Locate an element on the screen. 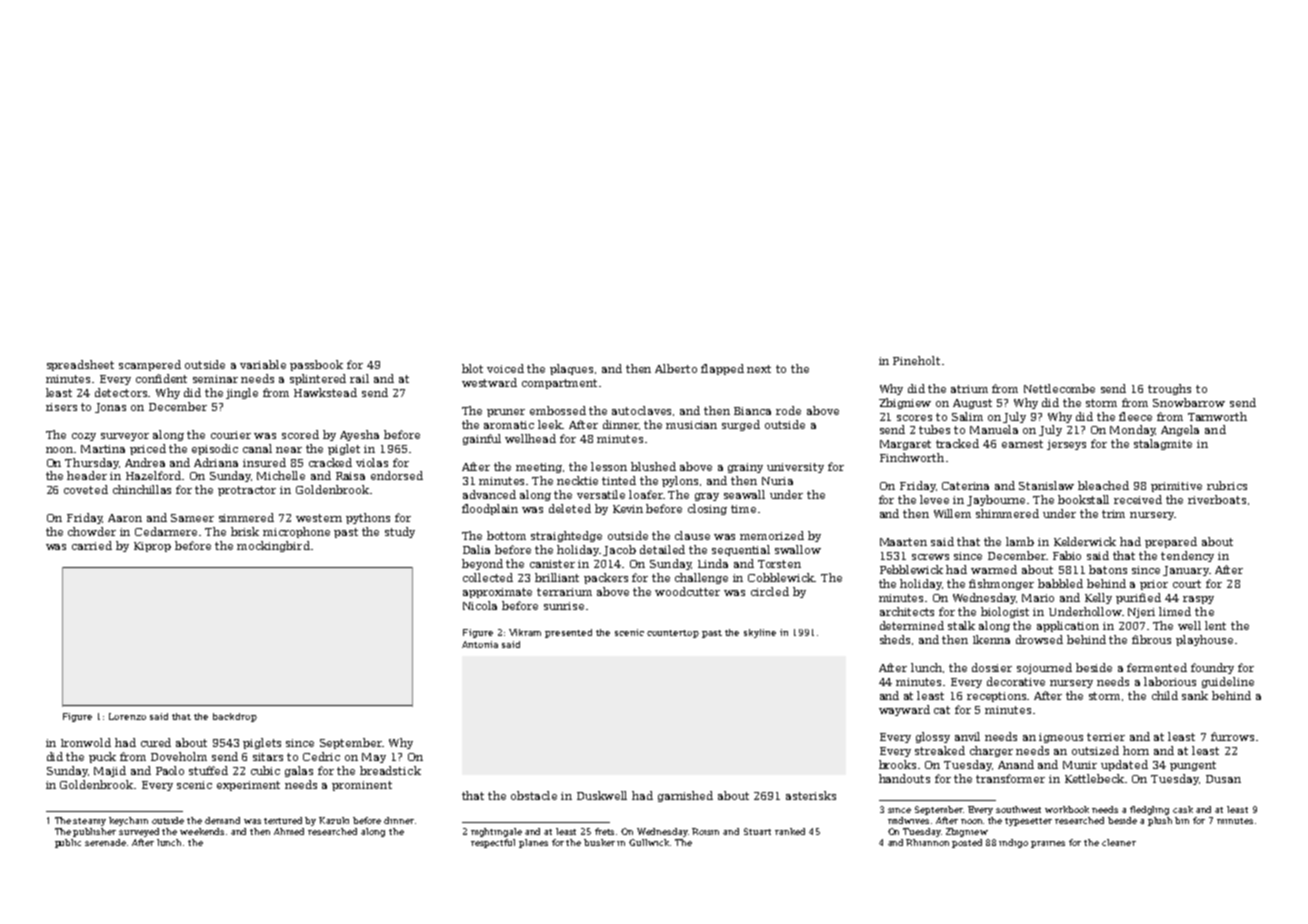 The width and height of the screenshot is (1308, 924). Antonia is located at coordinates (480, 644).
